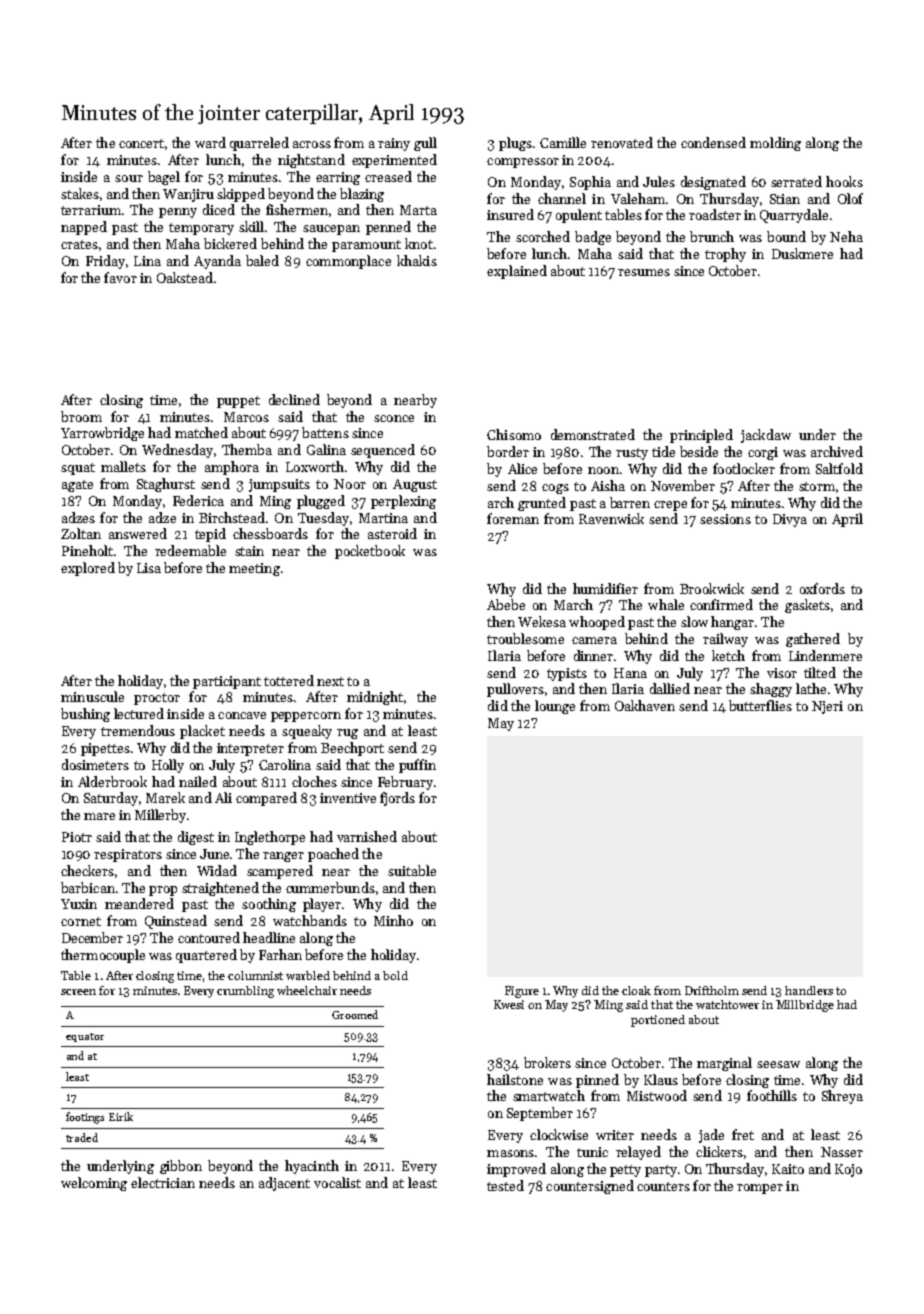  What do you see at coordinates (238, 402) in the page?
I see `puppet` at bounding box center [238, 402].
